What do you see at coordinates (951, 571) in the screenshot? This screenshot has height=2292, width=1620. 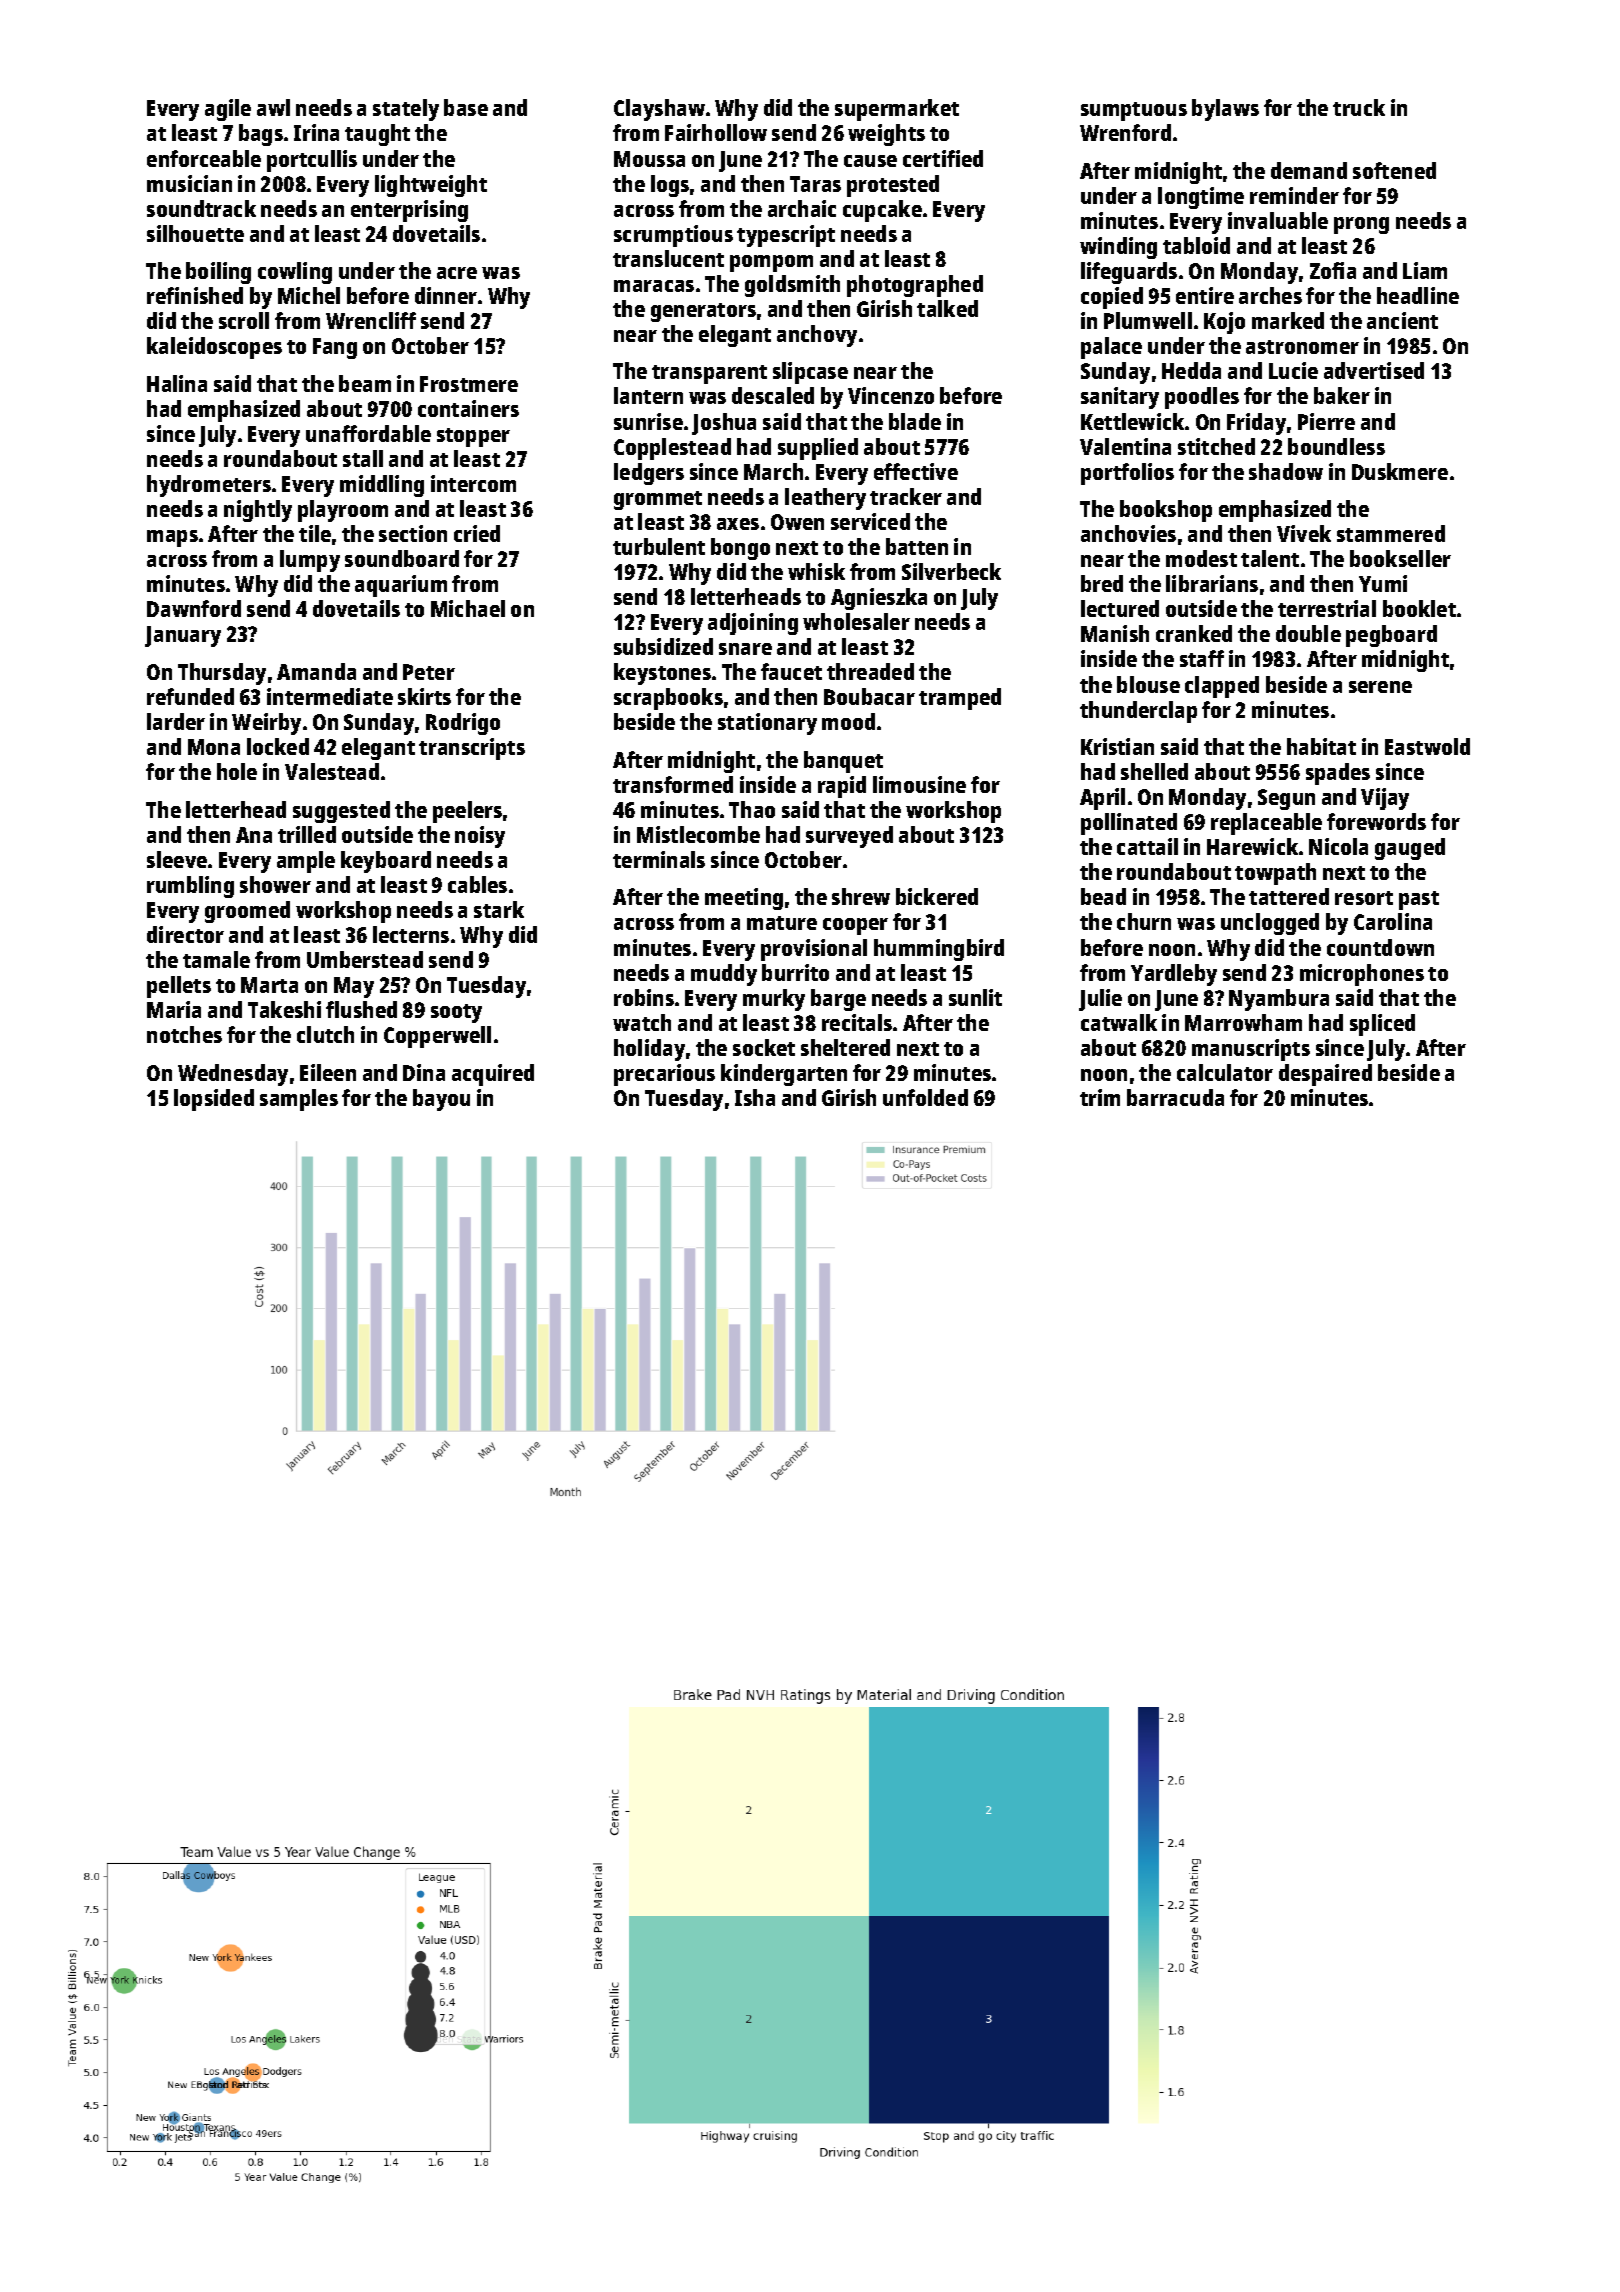 I see `Silverbeck` at bounding box center [951, 571].
